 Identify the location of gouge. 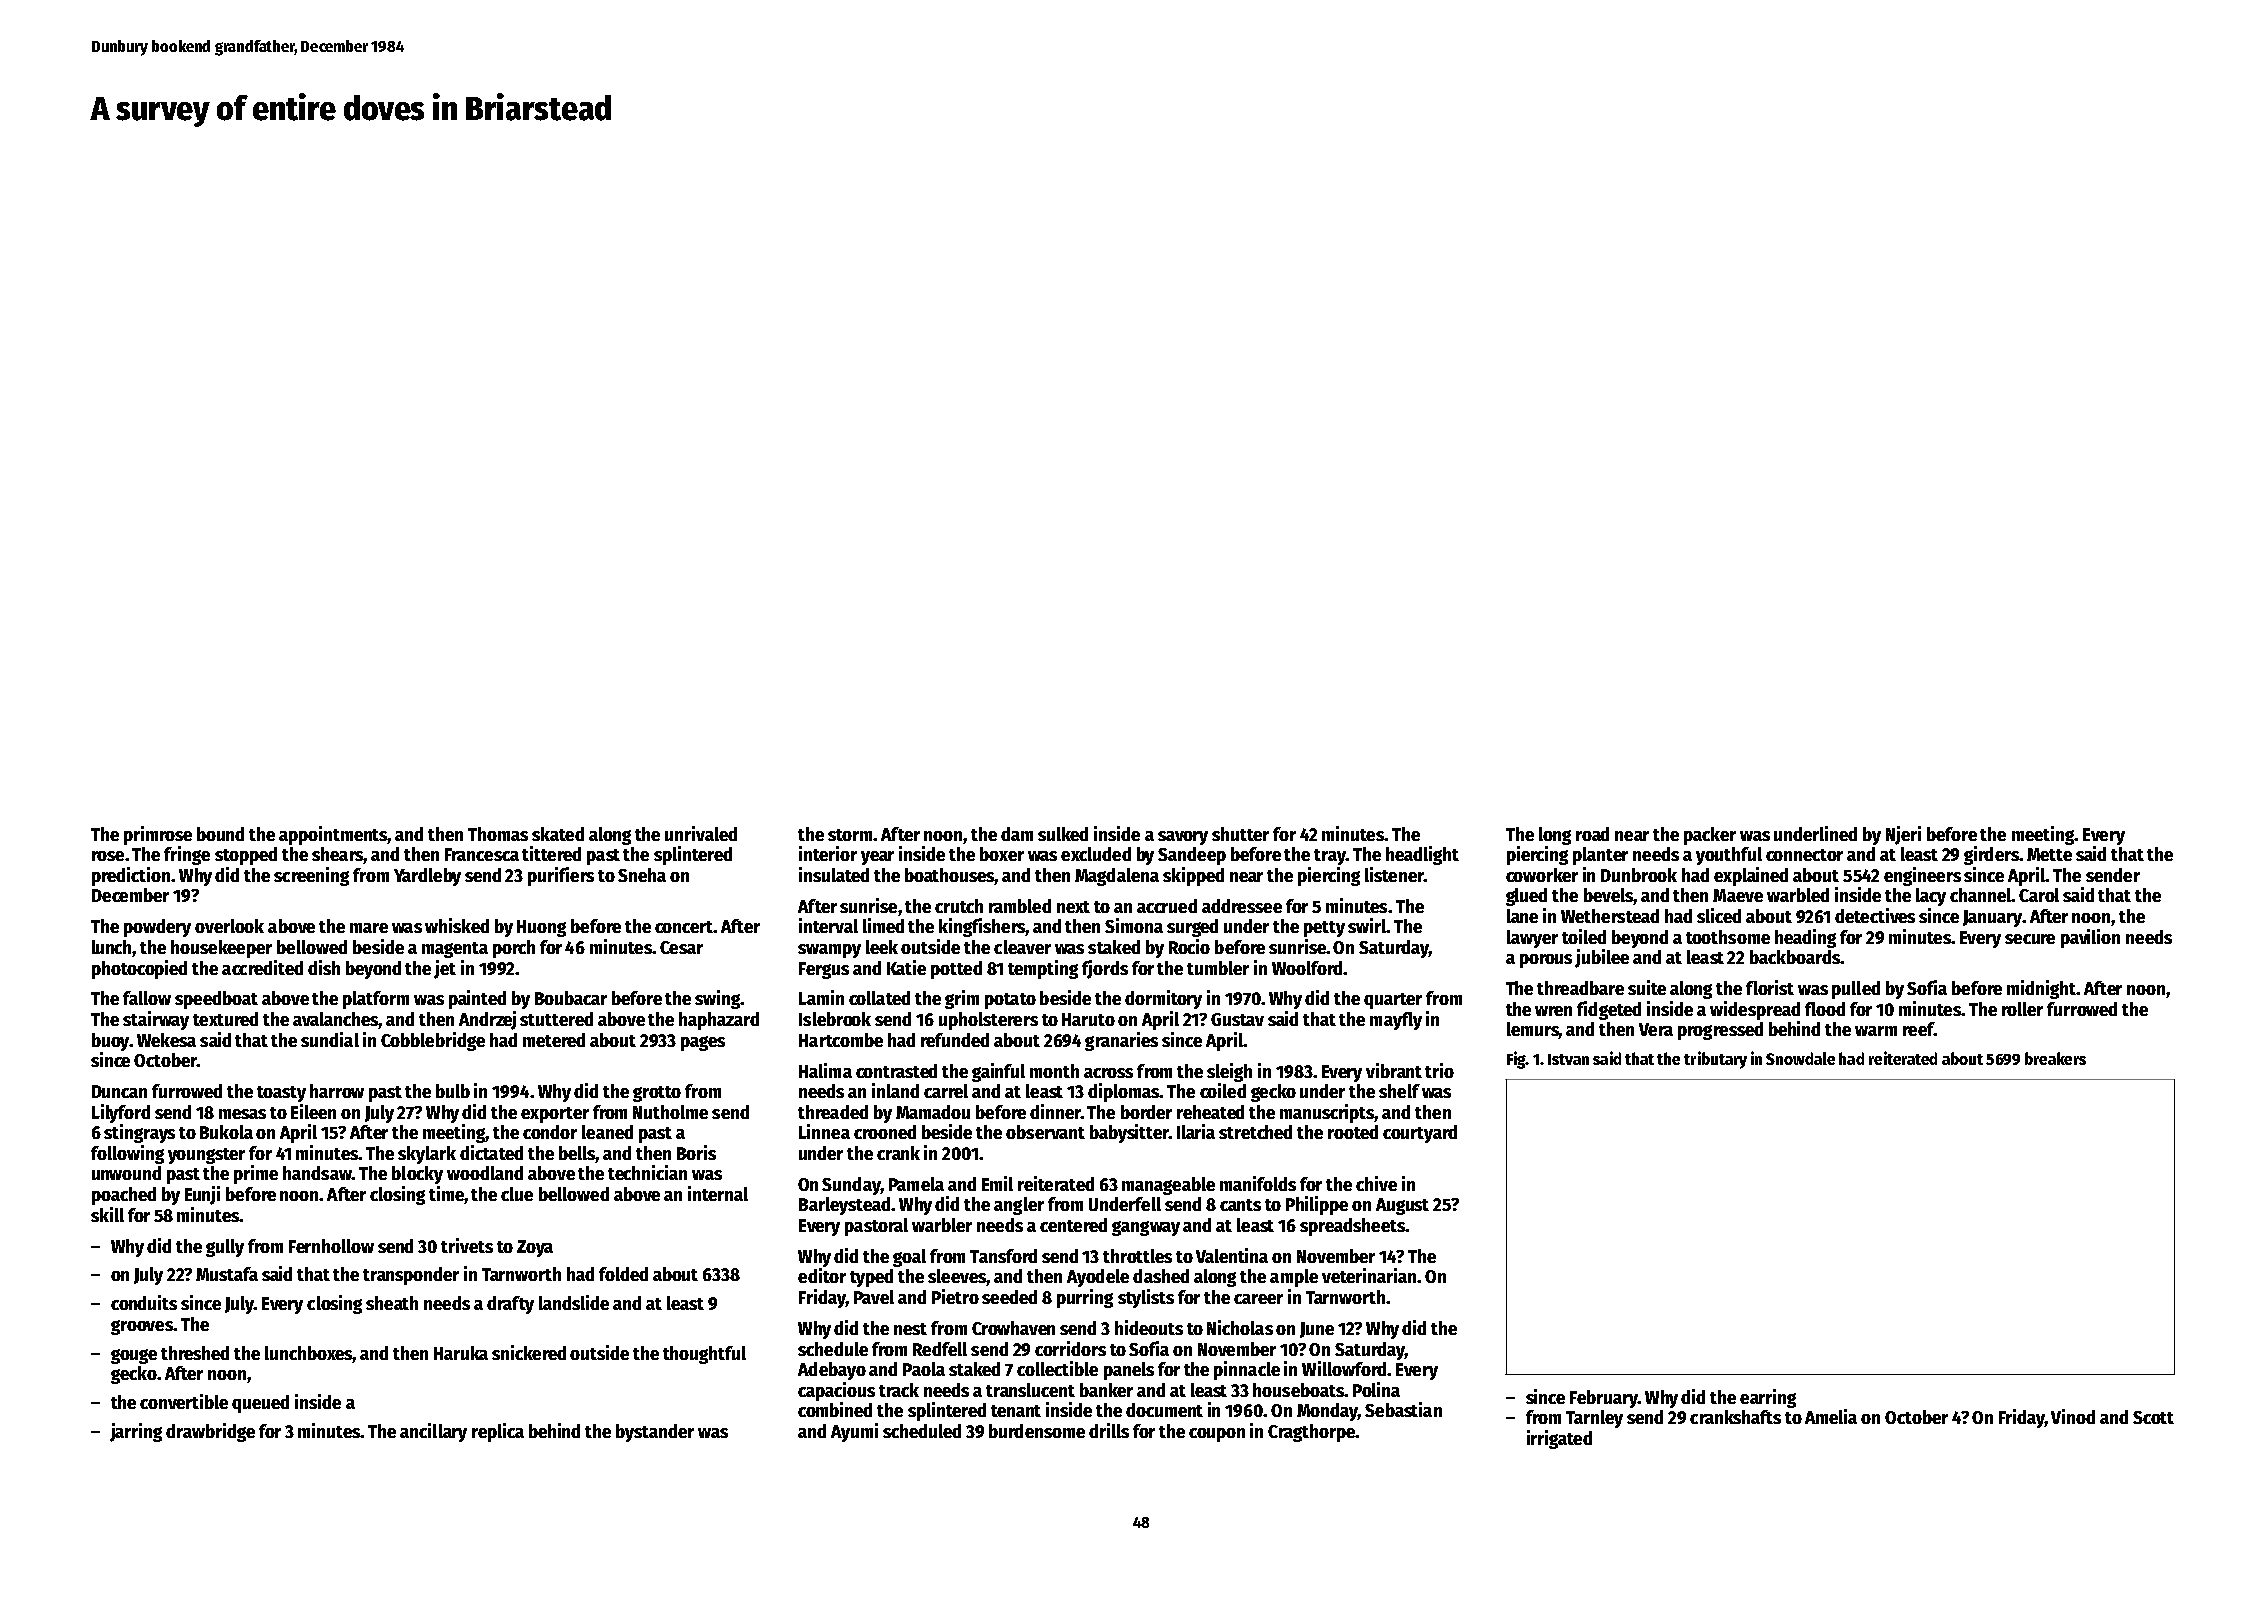
(134, 1356).
